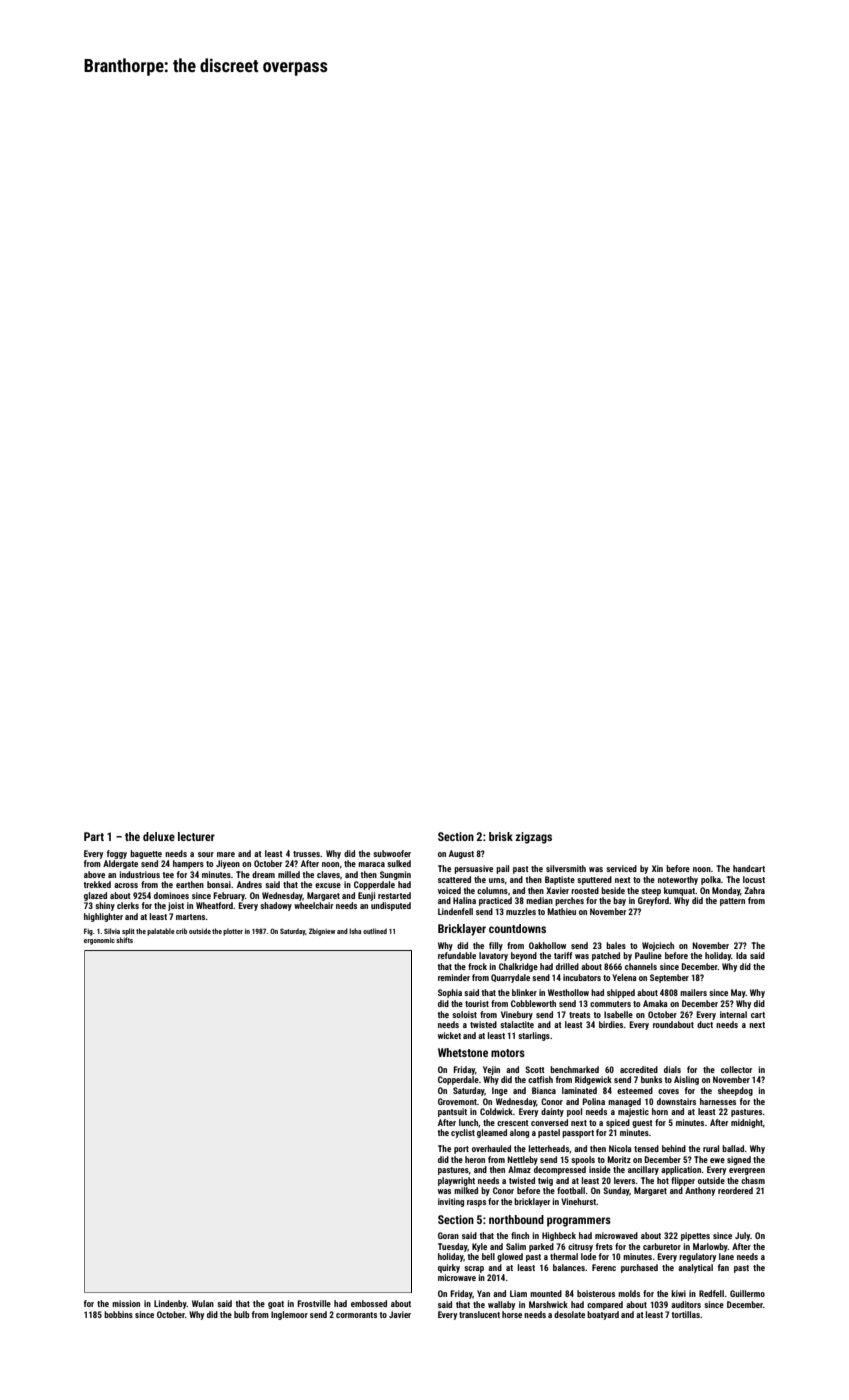  Describe the element at coordinates (369, 1303) in the image. I see `embossed` at that location.
